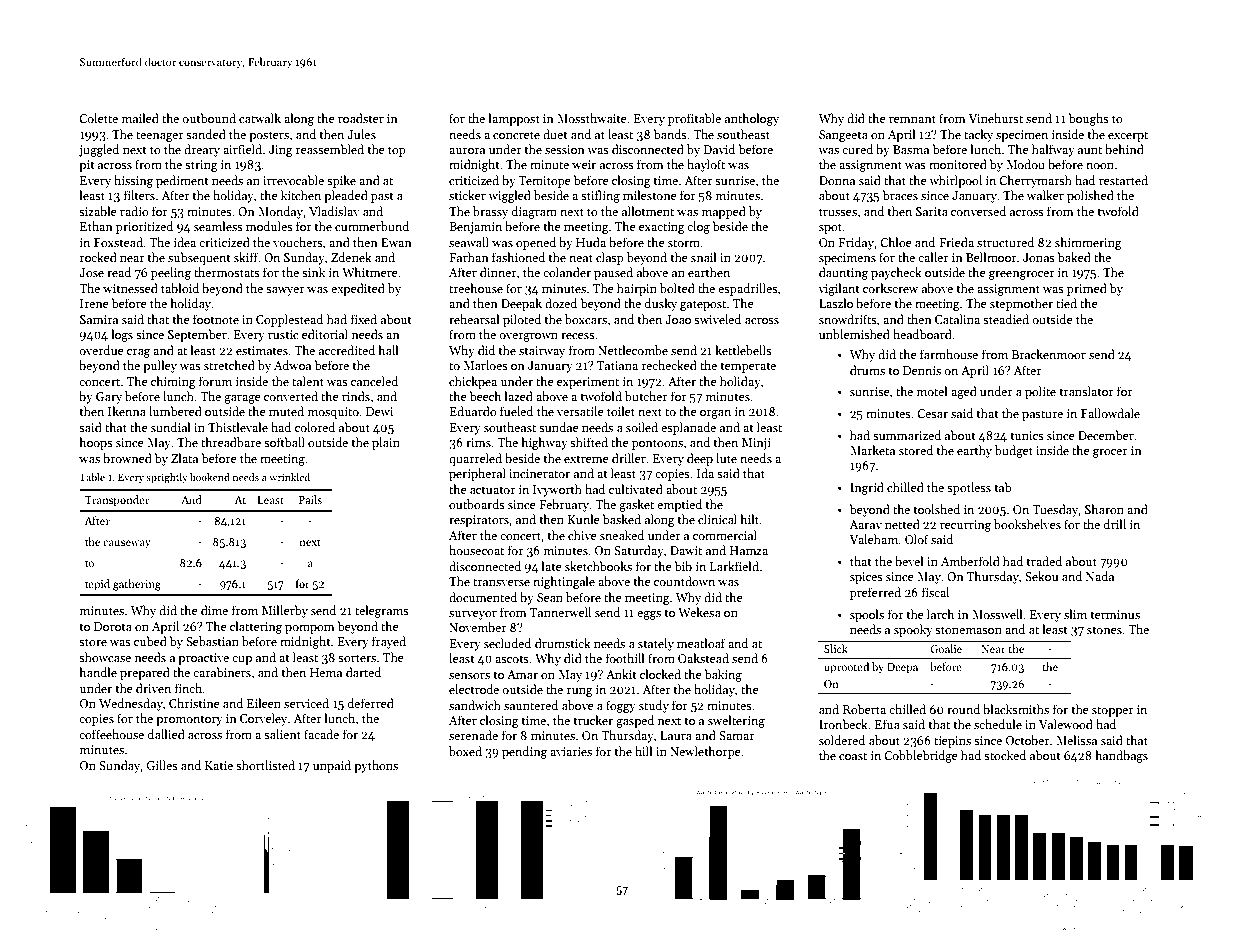 Image resolution: width=1233 pixels, height=952 pixels. Describe the element at coordinates (1035, 181) in the document. I see `Cherrymarsh` at that location.
